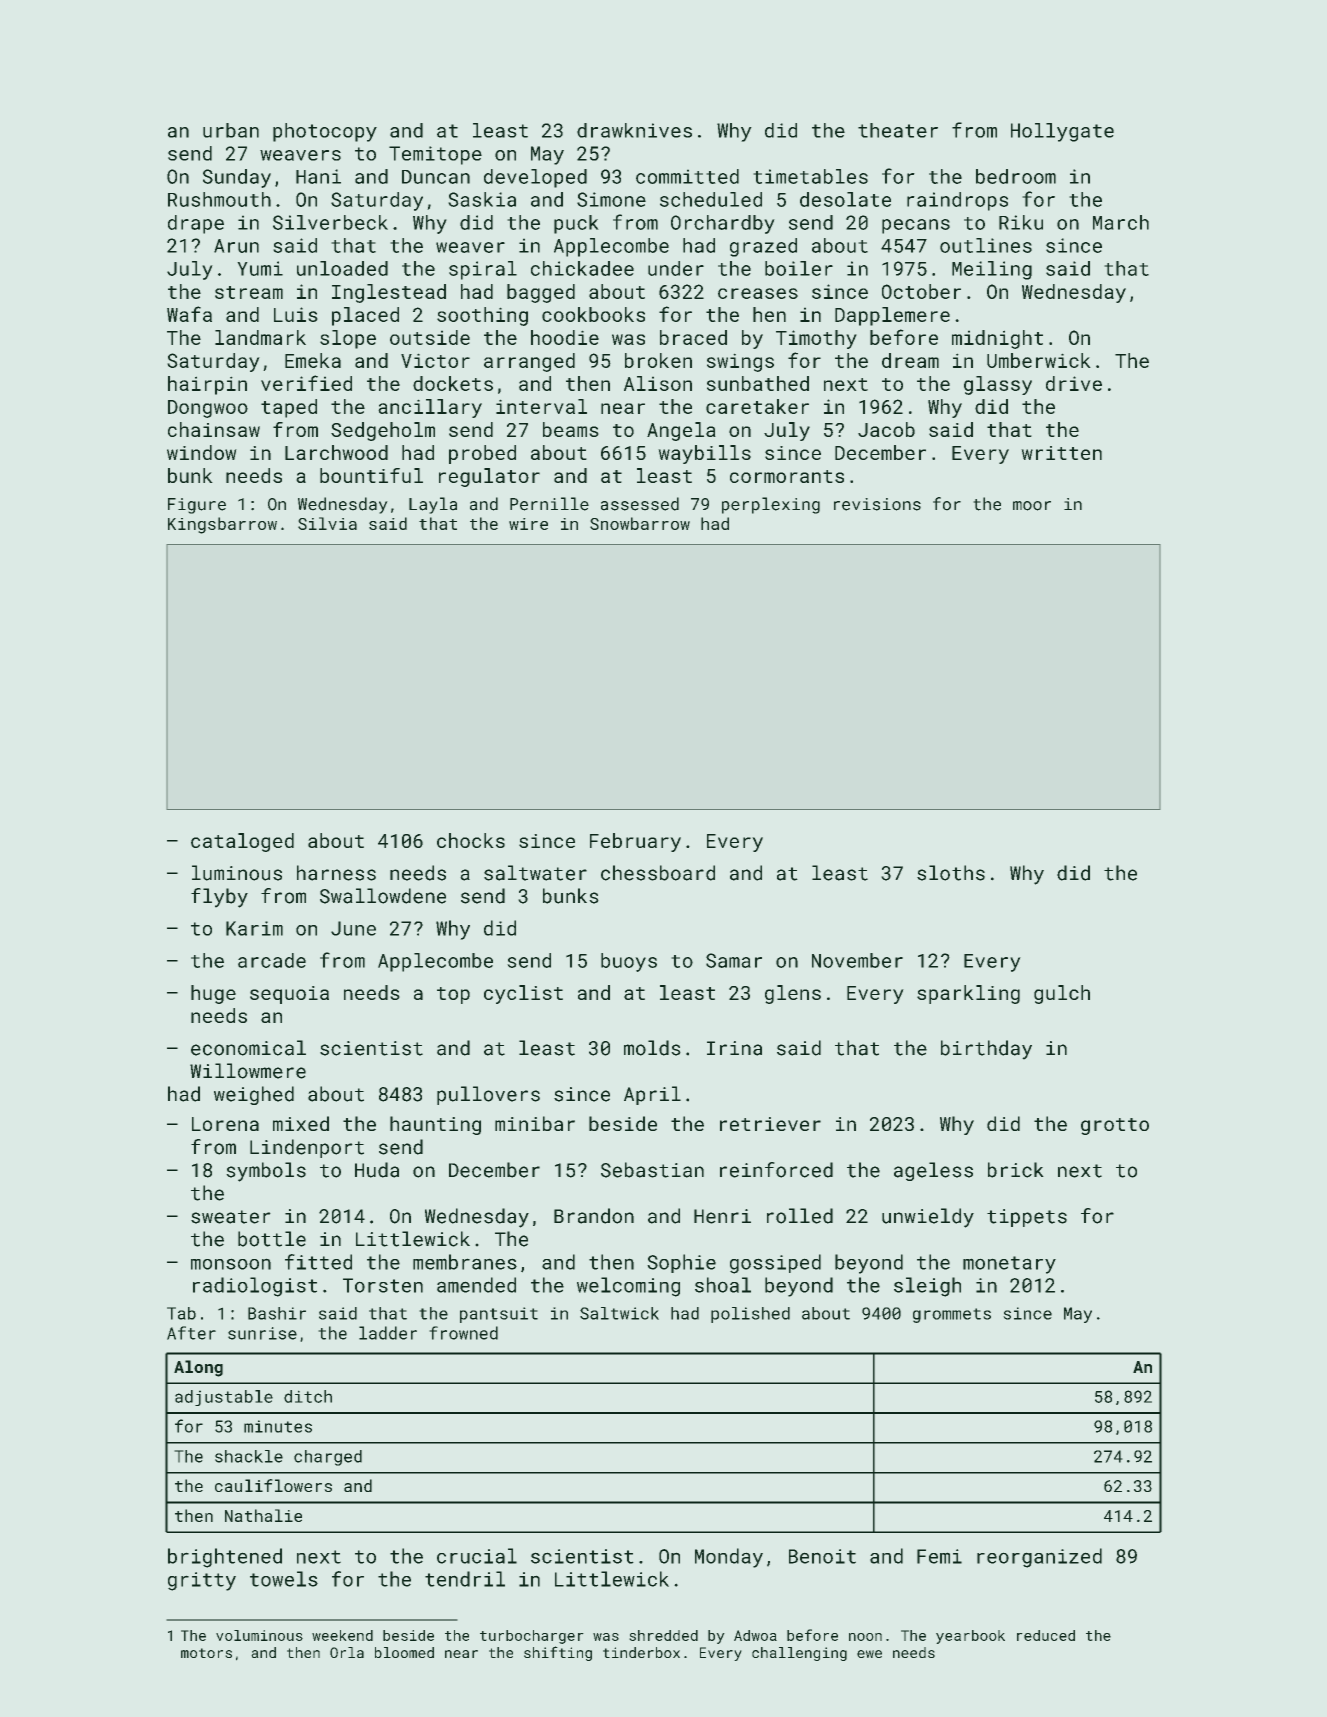 Image resolution: width=1327 pixels, height=1717 pixels. What do you see at coordinates (231, 1217) in the page?
I see `sweater` at bounding box center [231, 1217].
